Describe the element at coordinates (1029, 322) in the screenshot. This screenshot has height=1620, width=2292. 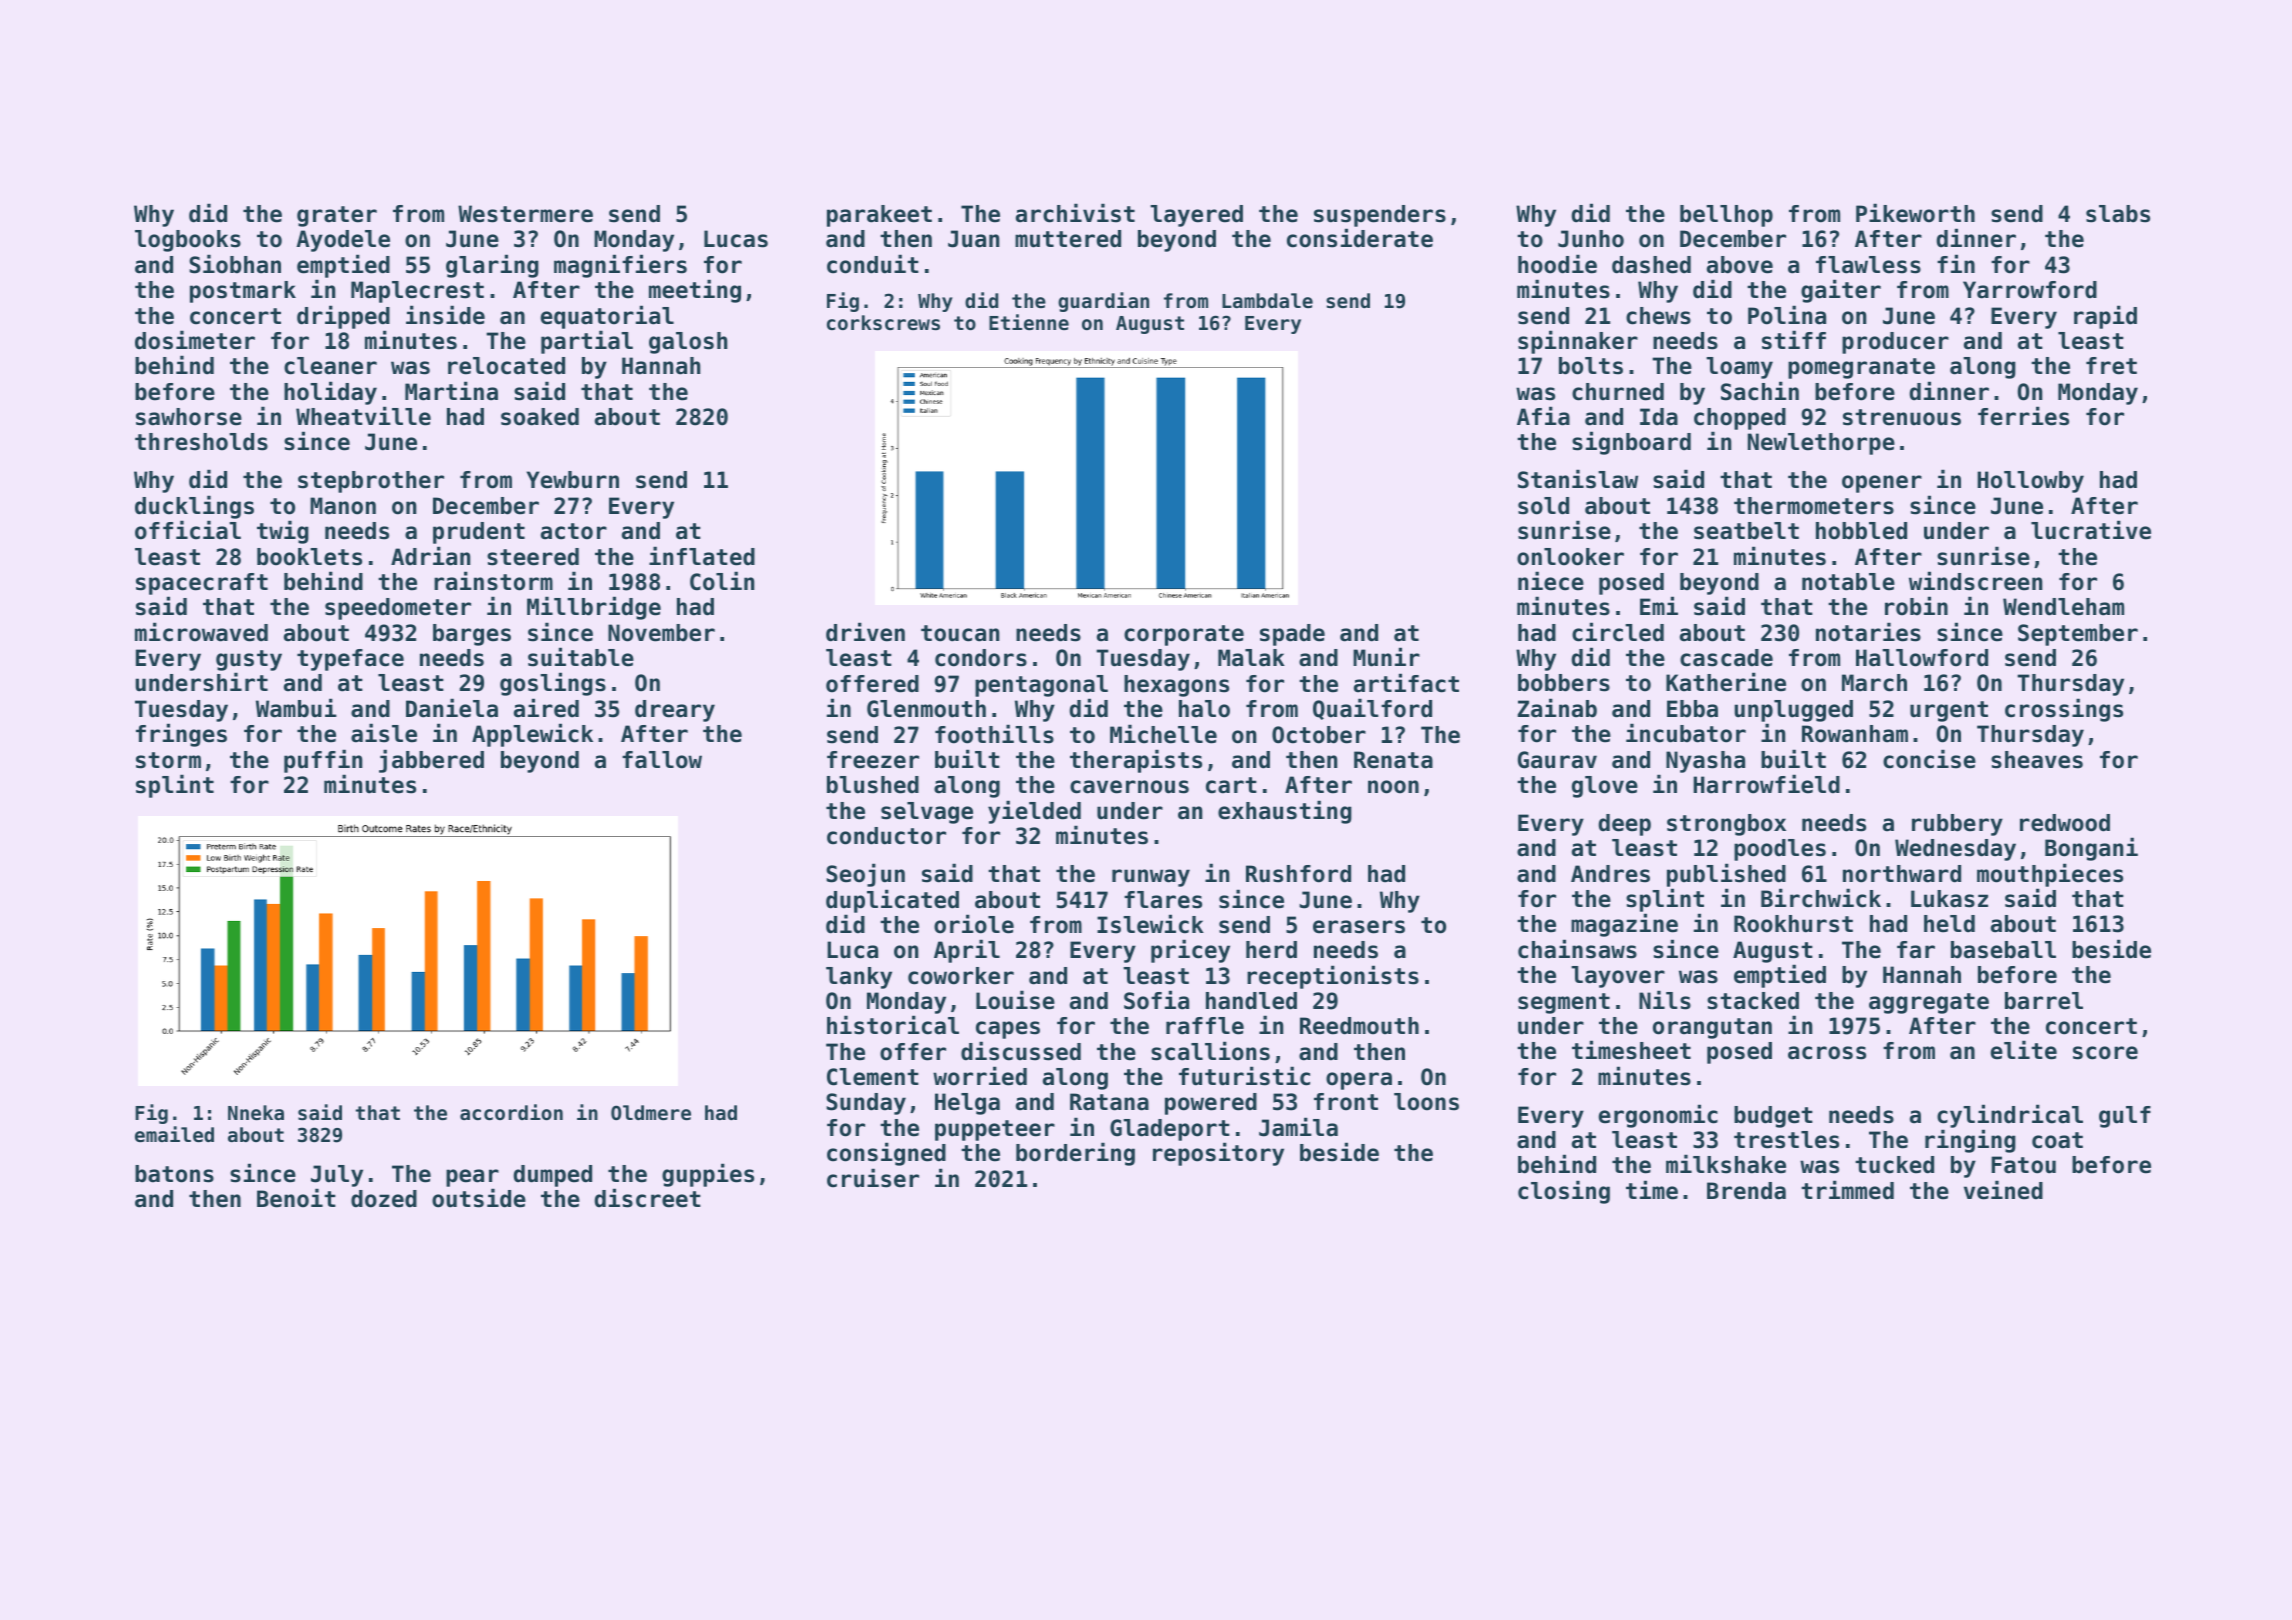
I see `Etienne` at that location.
